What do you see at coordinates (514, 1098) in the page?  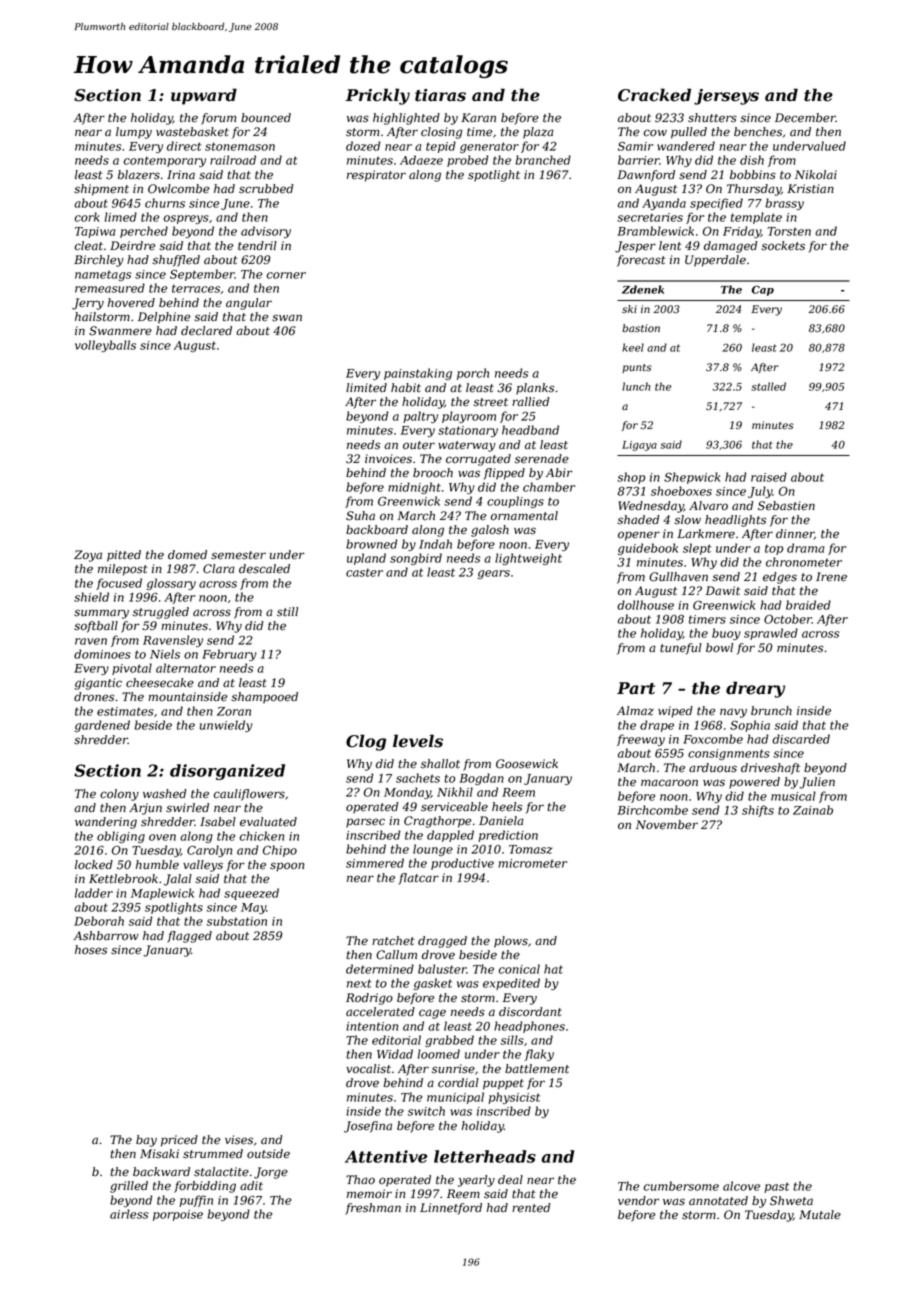 I see `physicist` at bounding box center [514, 1098].
